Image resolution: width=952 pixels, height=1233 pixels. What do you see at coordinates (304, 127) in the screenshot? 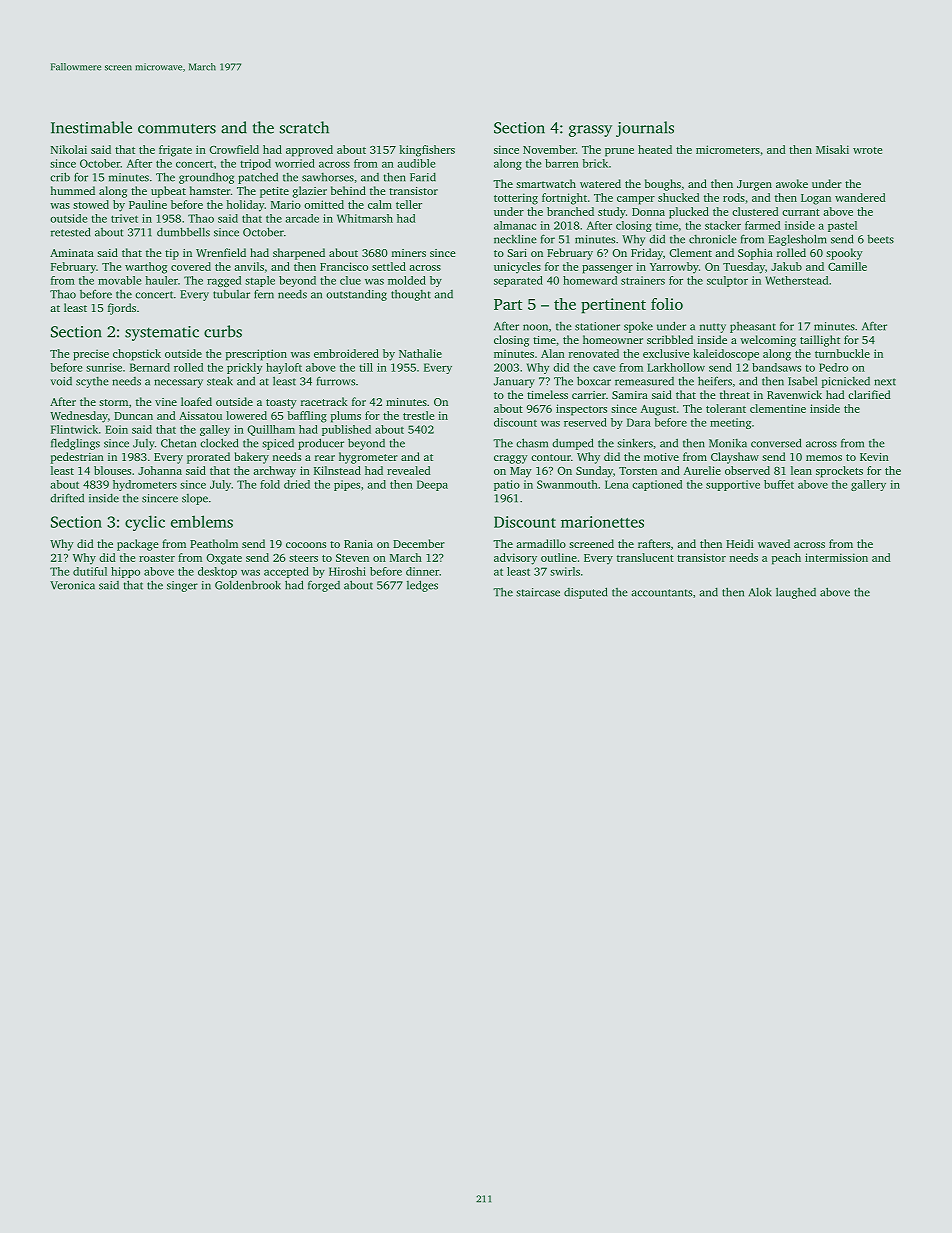
I see `scratch` at bounding box center [304, 127].
